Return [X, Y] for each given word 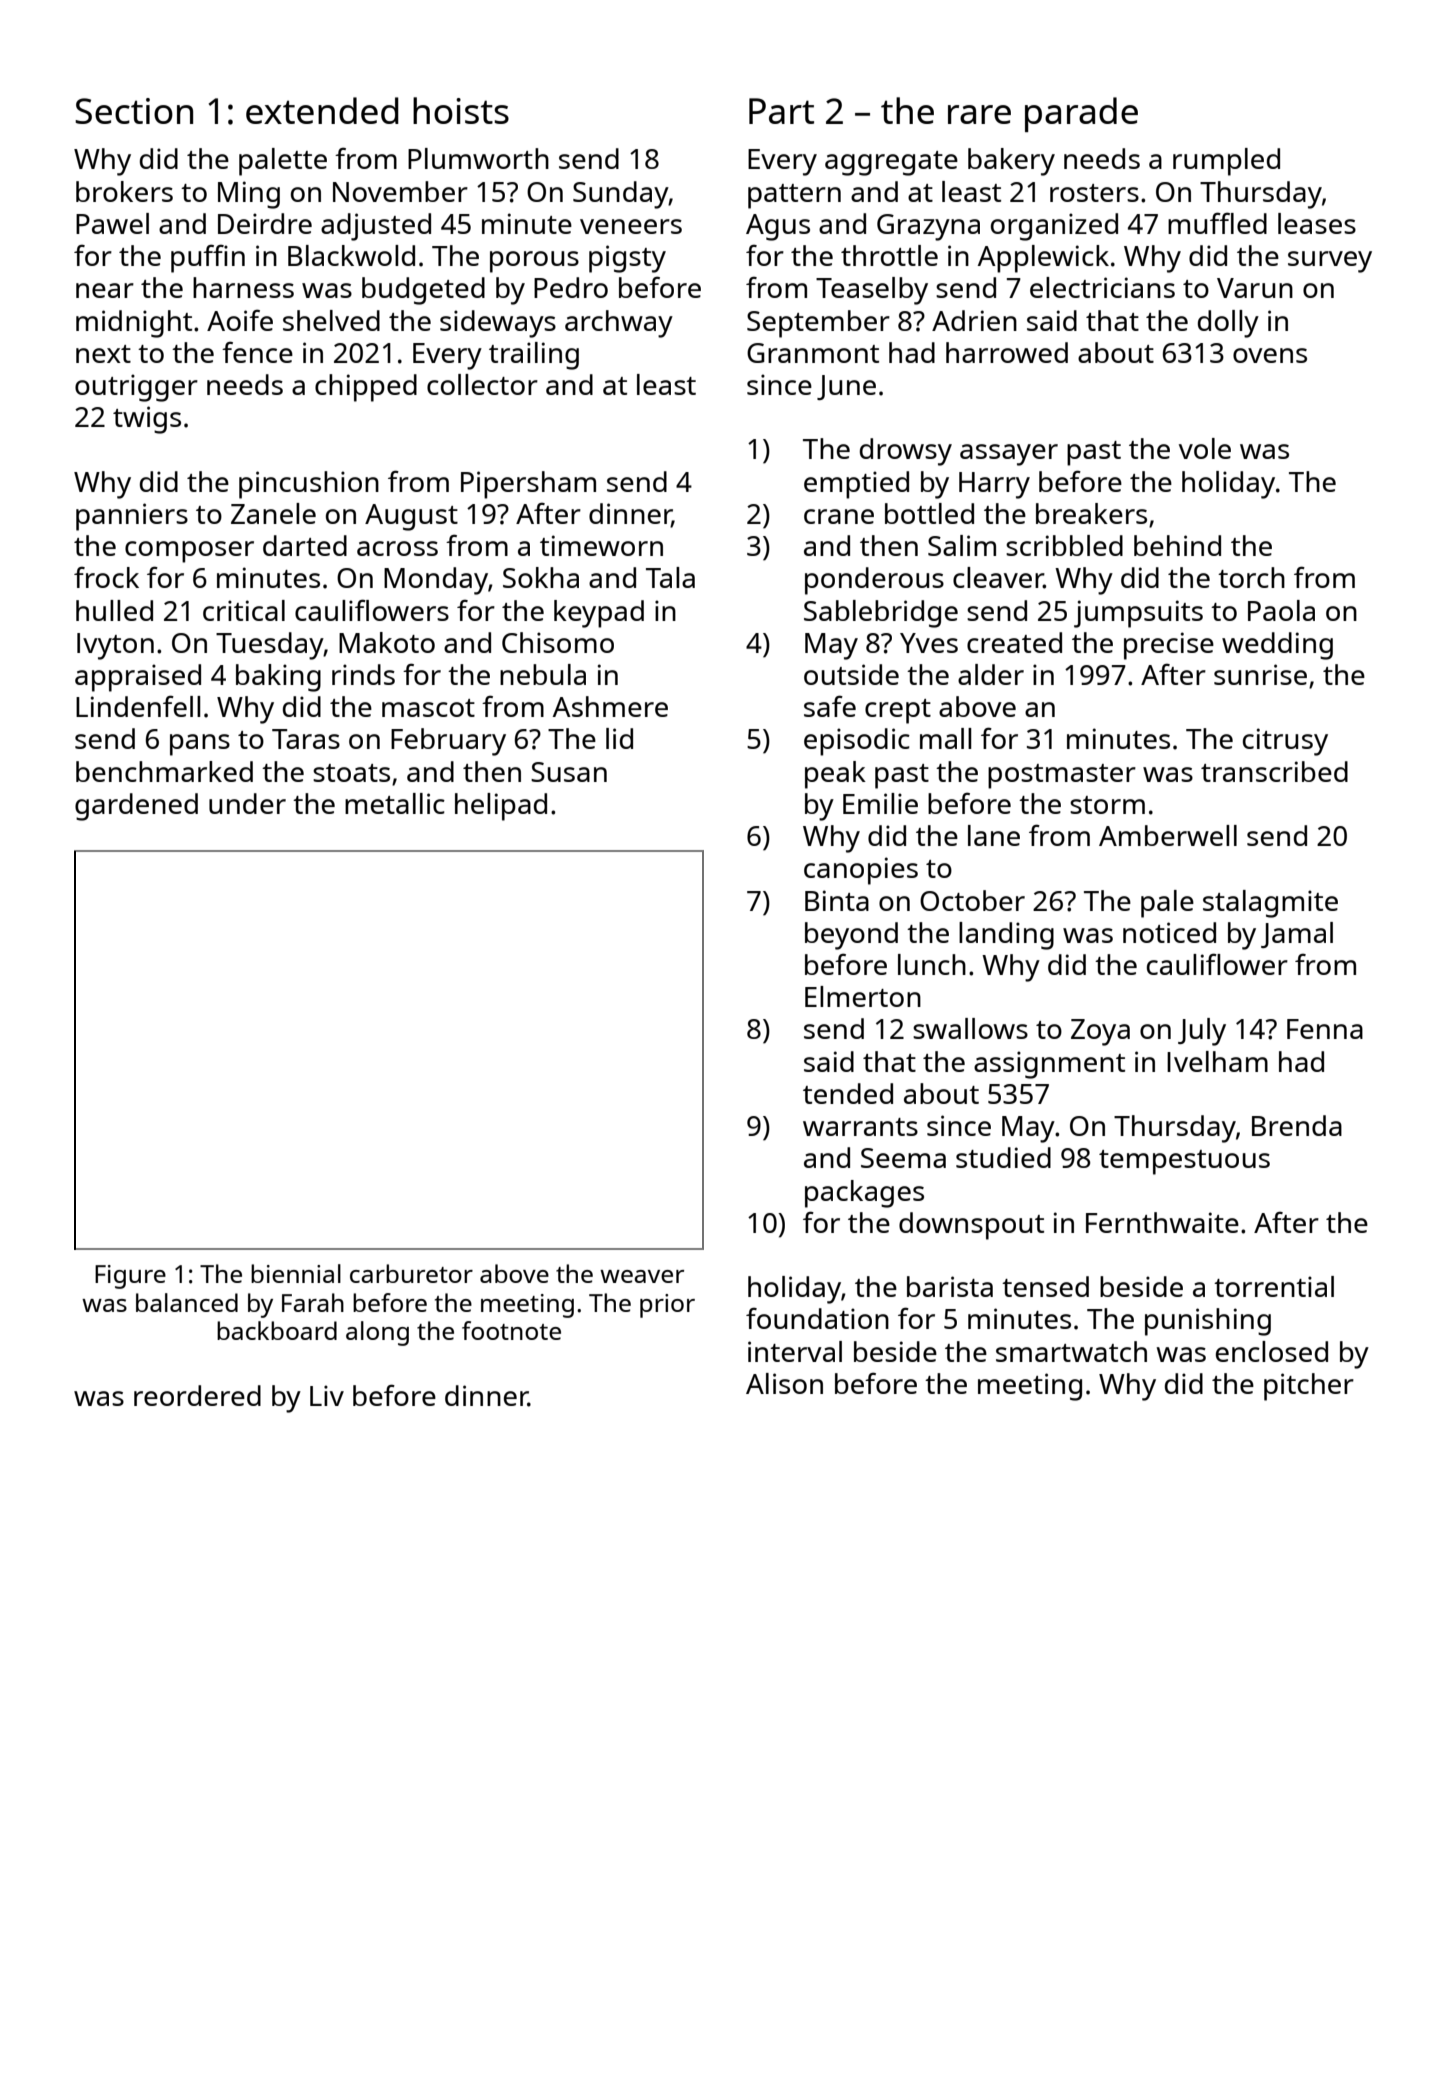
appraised [138, 678]
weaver [642, 1276]
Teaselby [872, 291]
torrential [1274, 1286]
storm [1107, 805]
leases [1317, 223]
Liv [327, 1395]
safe [830, 706]
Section [134, 111]
